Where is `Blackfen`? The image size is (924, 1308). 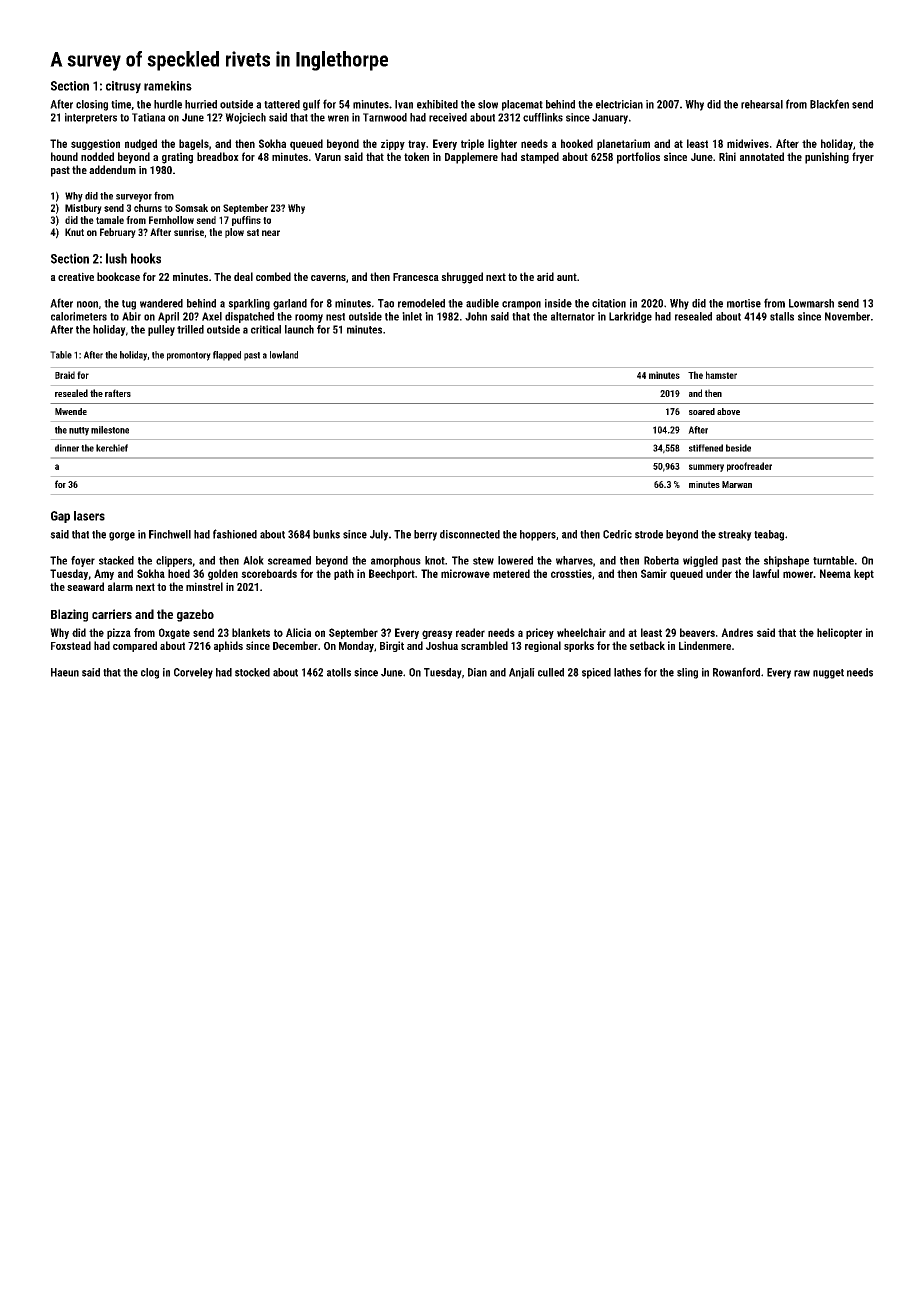 Blackfen is located at coordinates (829, 104).
